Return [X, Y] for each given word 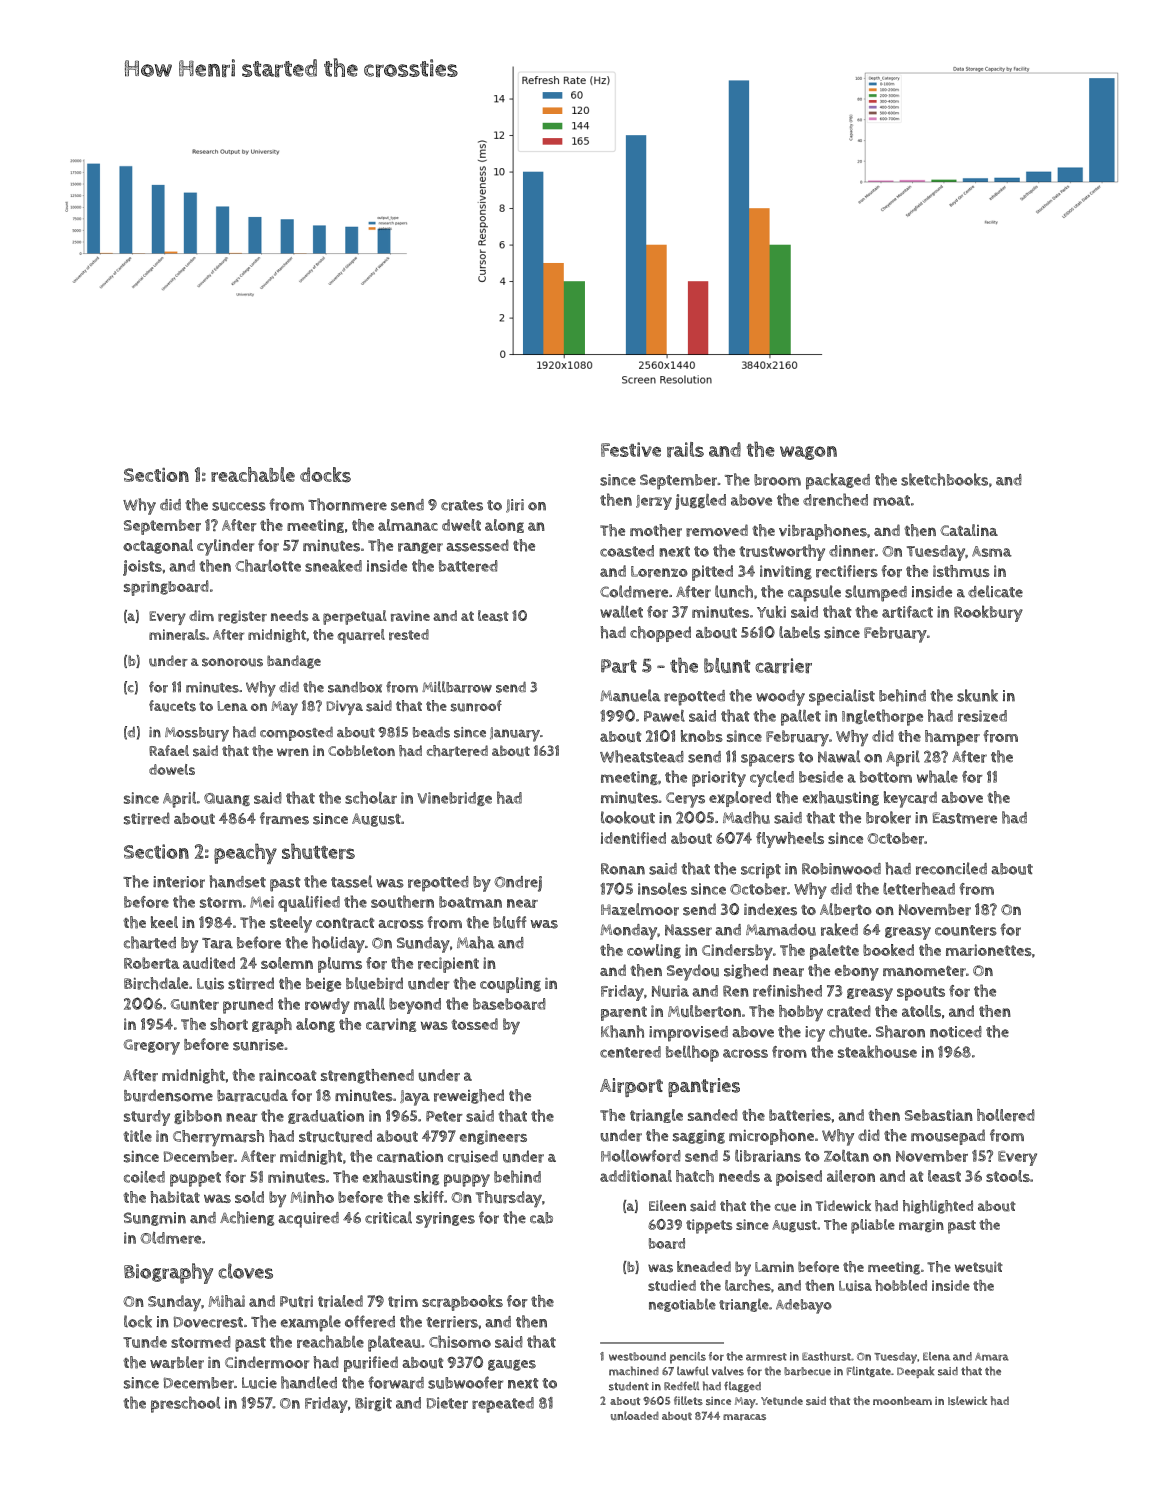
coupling [510, 985]
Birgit [373, 1404]
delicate [995, 591]
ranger [420, 548]
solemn [287, 963]
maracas [744, 1417]
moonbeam [902, 1401]
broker [888, 817]
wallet [621, 612]
